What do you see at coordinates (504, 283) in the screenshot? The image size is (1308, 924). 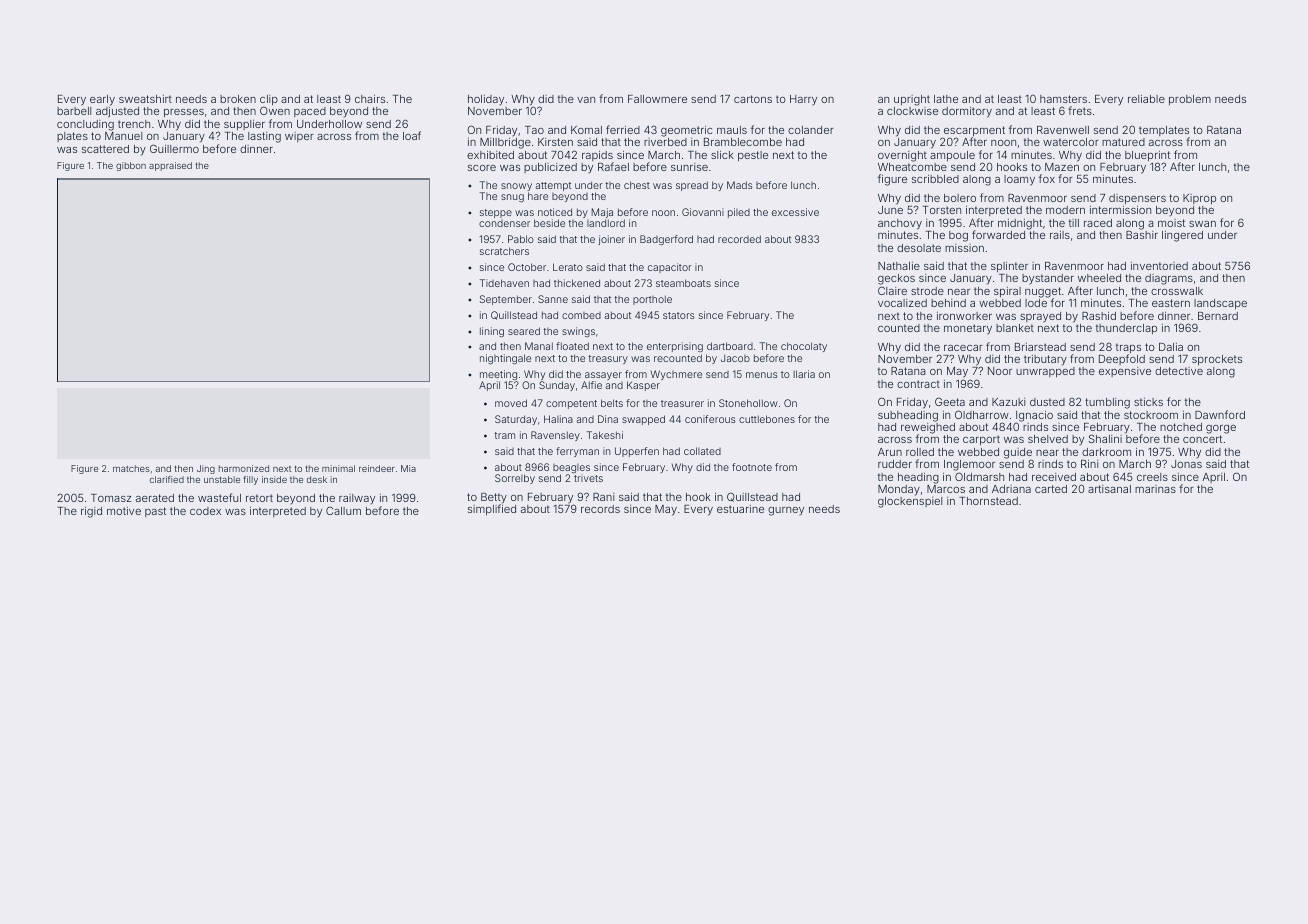 I see `Tidehaven` at bounding box center [504, 283].
